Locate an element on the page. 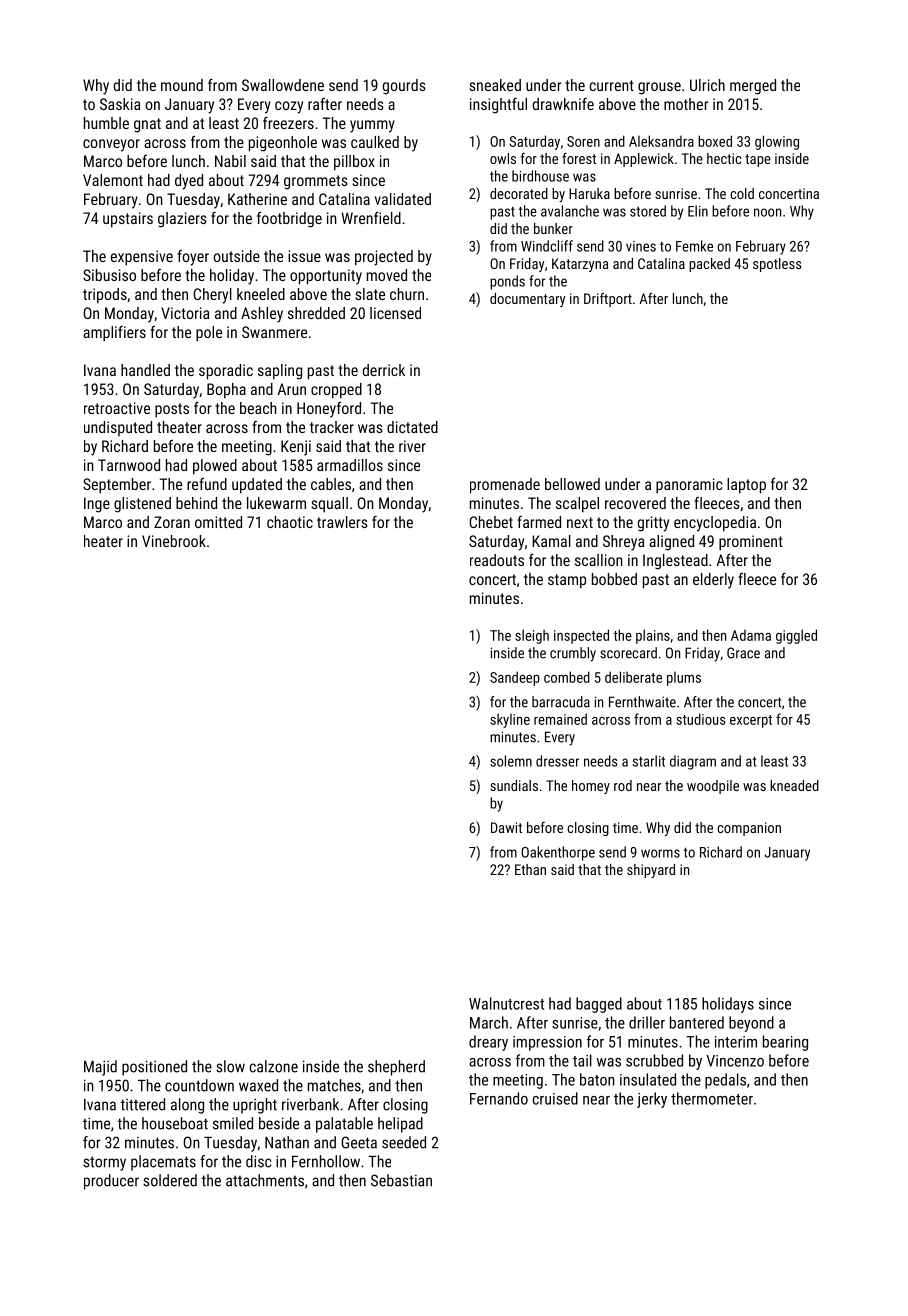  Vinebrook is located at coordinates (174, 541).
